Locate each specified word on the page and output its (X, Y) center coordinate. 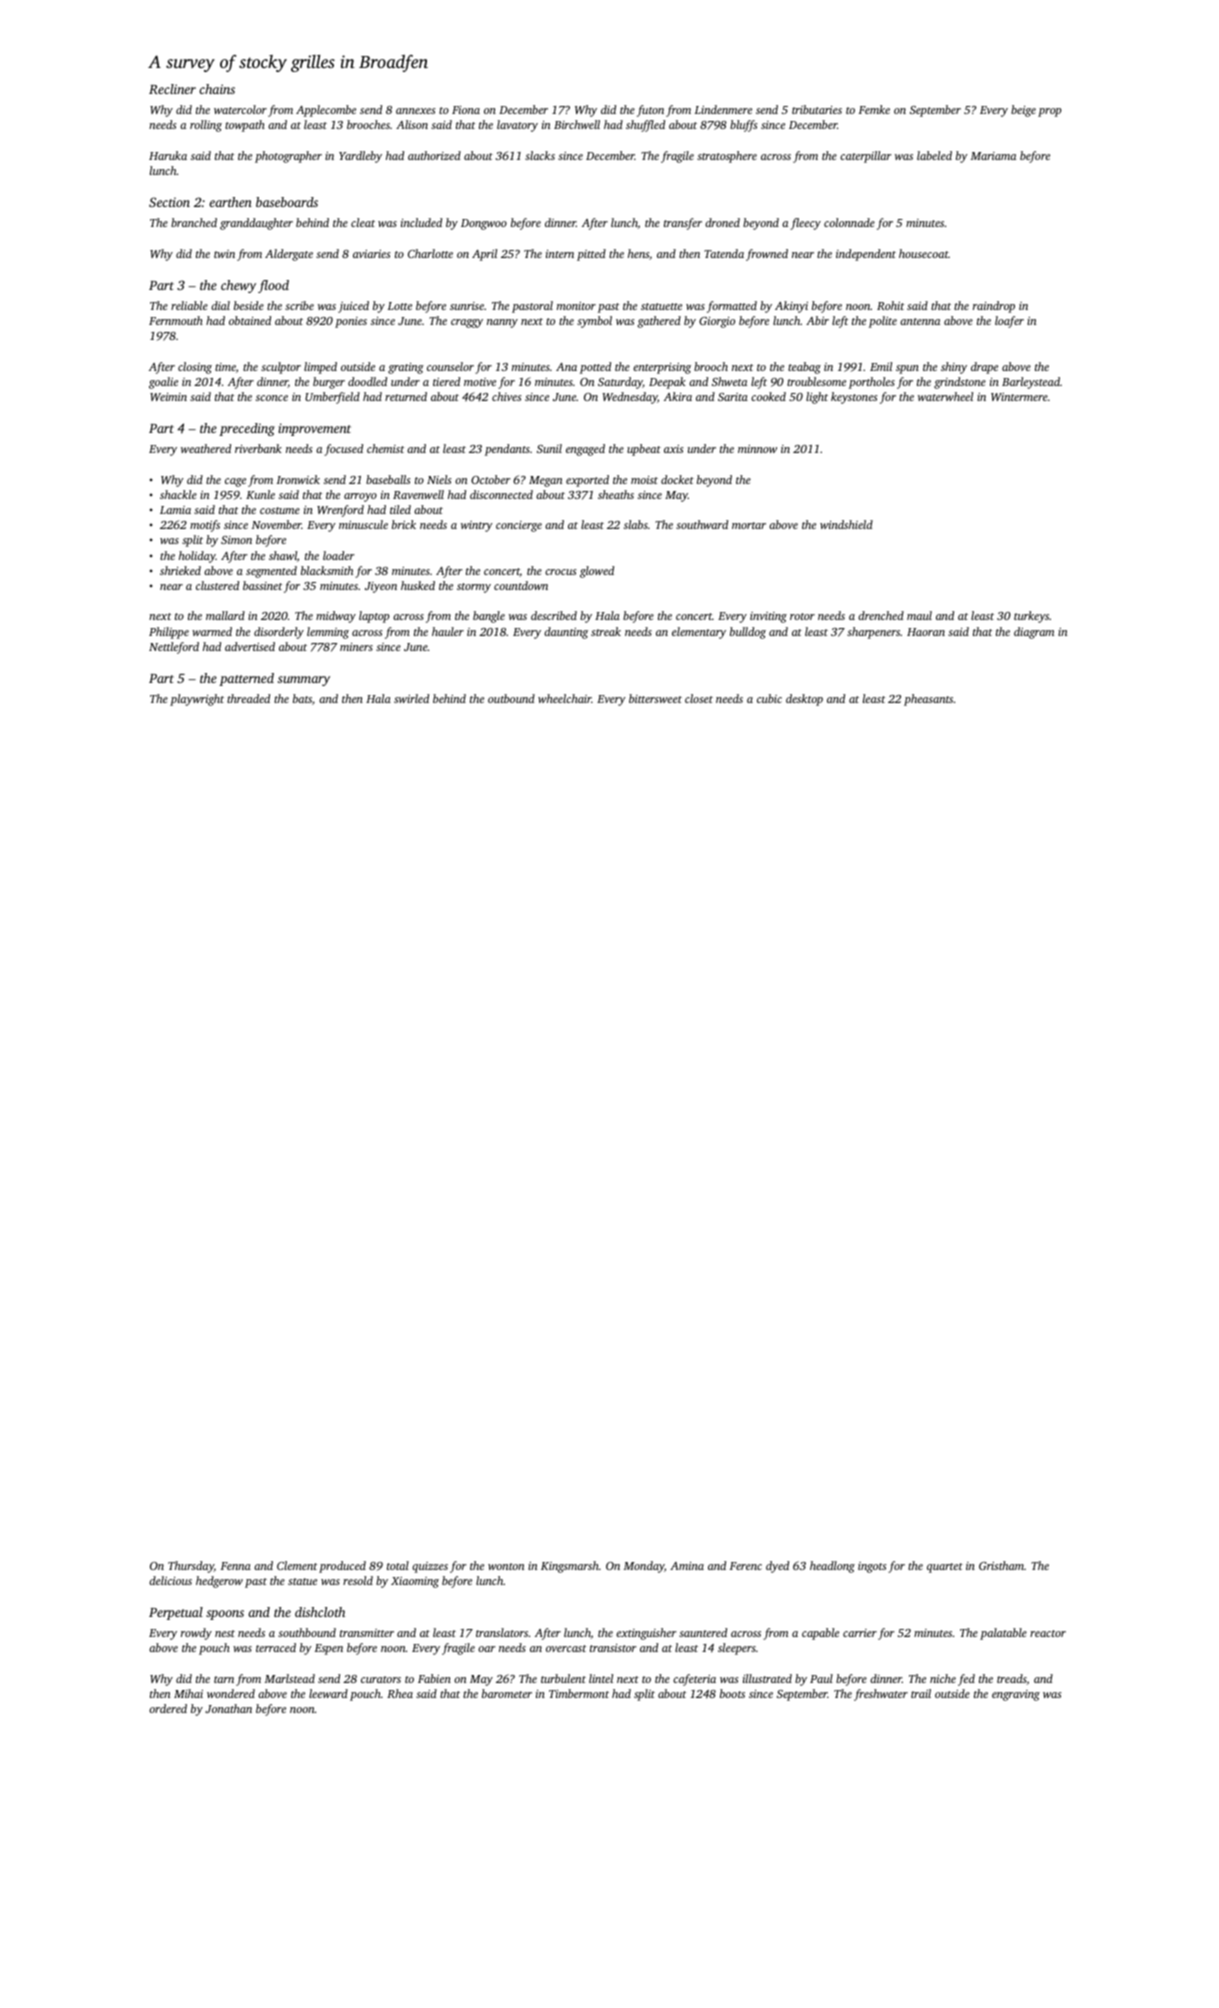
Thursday (191, 1567)
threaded (248, 698)
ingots (872, 1567)
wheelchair (565, 698)
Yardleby (360, 157)
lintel (601, 1678)
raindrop (994, 307)
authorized (434, 155)
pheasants (928, 700)
